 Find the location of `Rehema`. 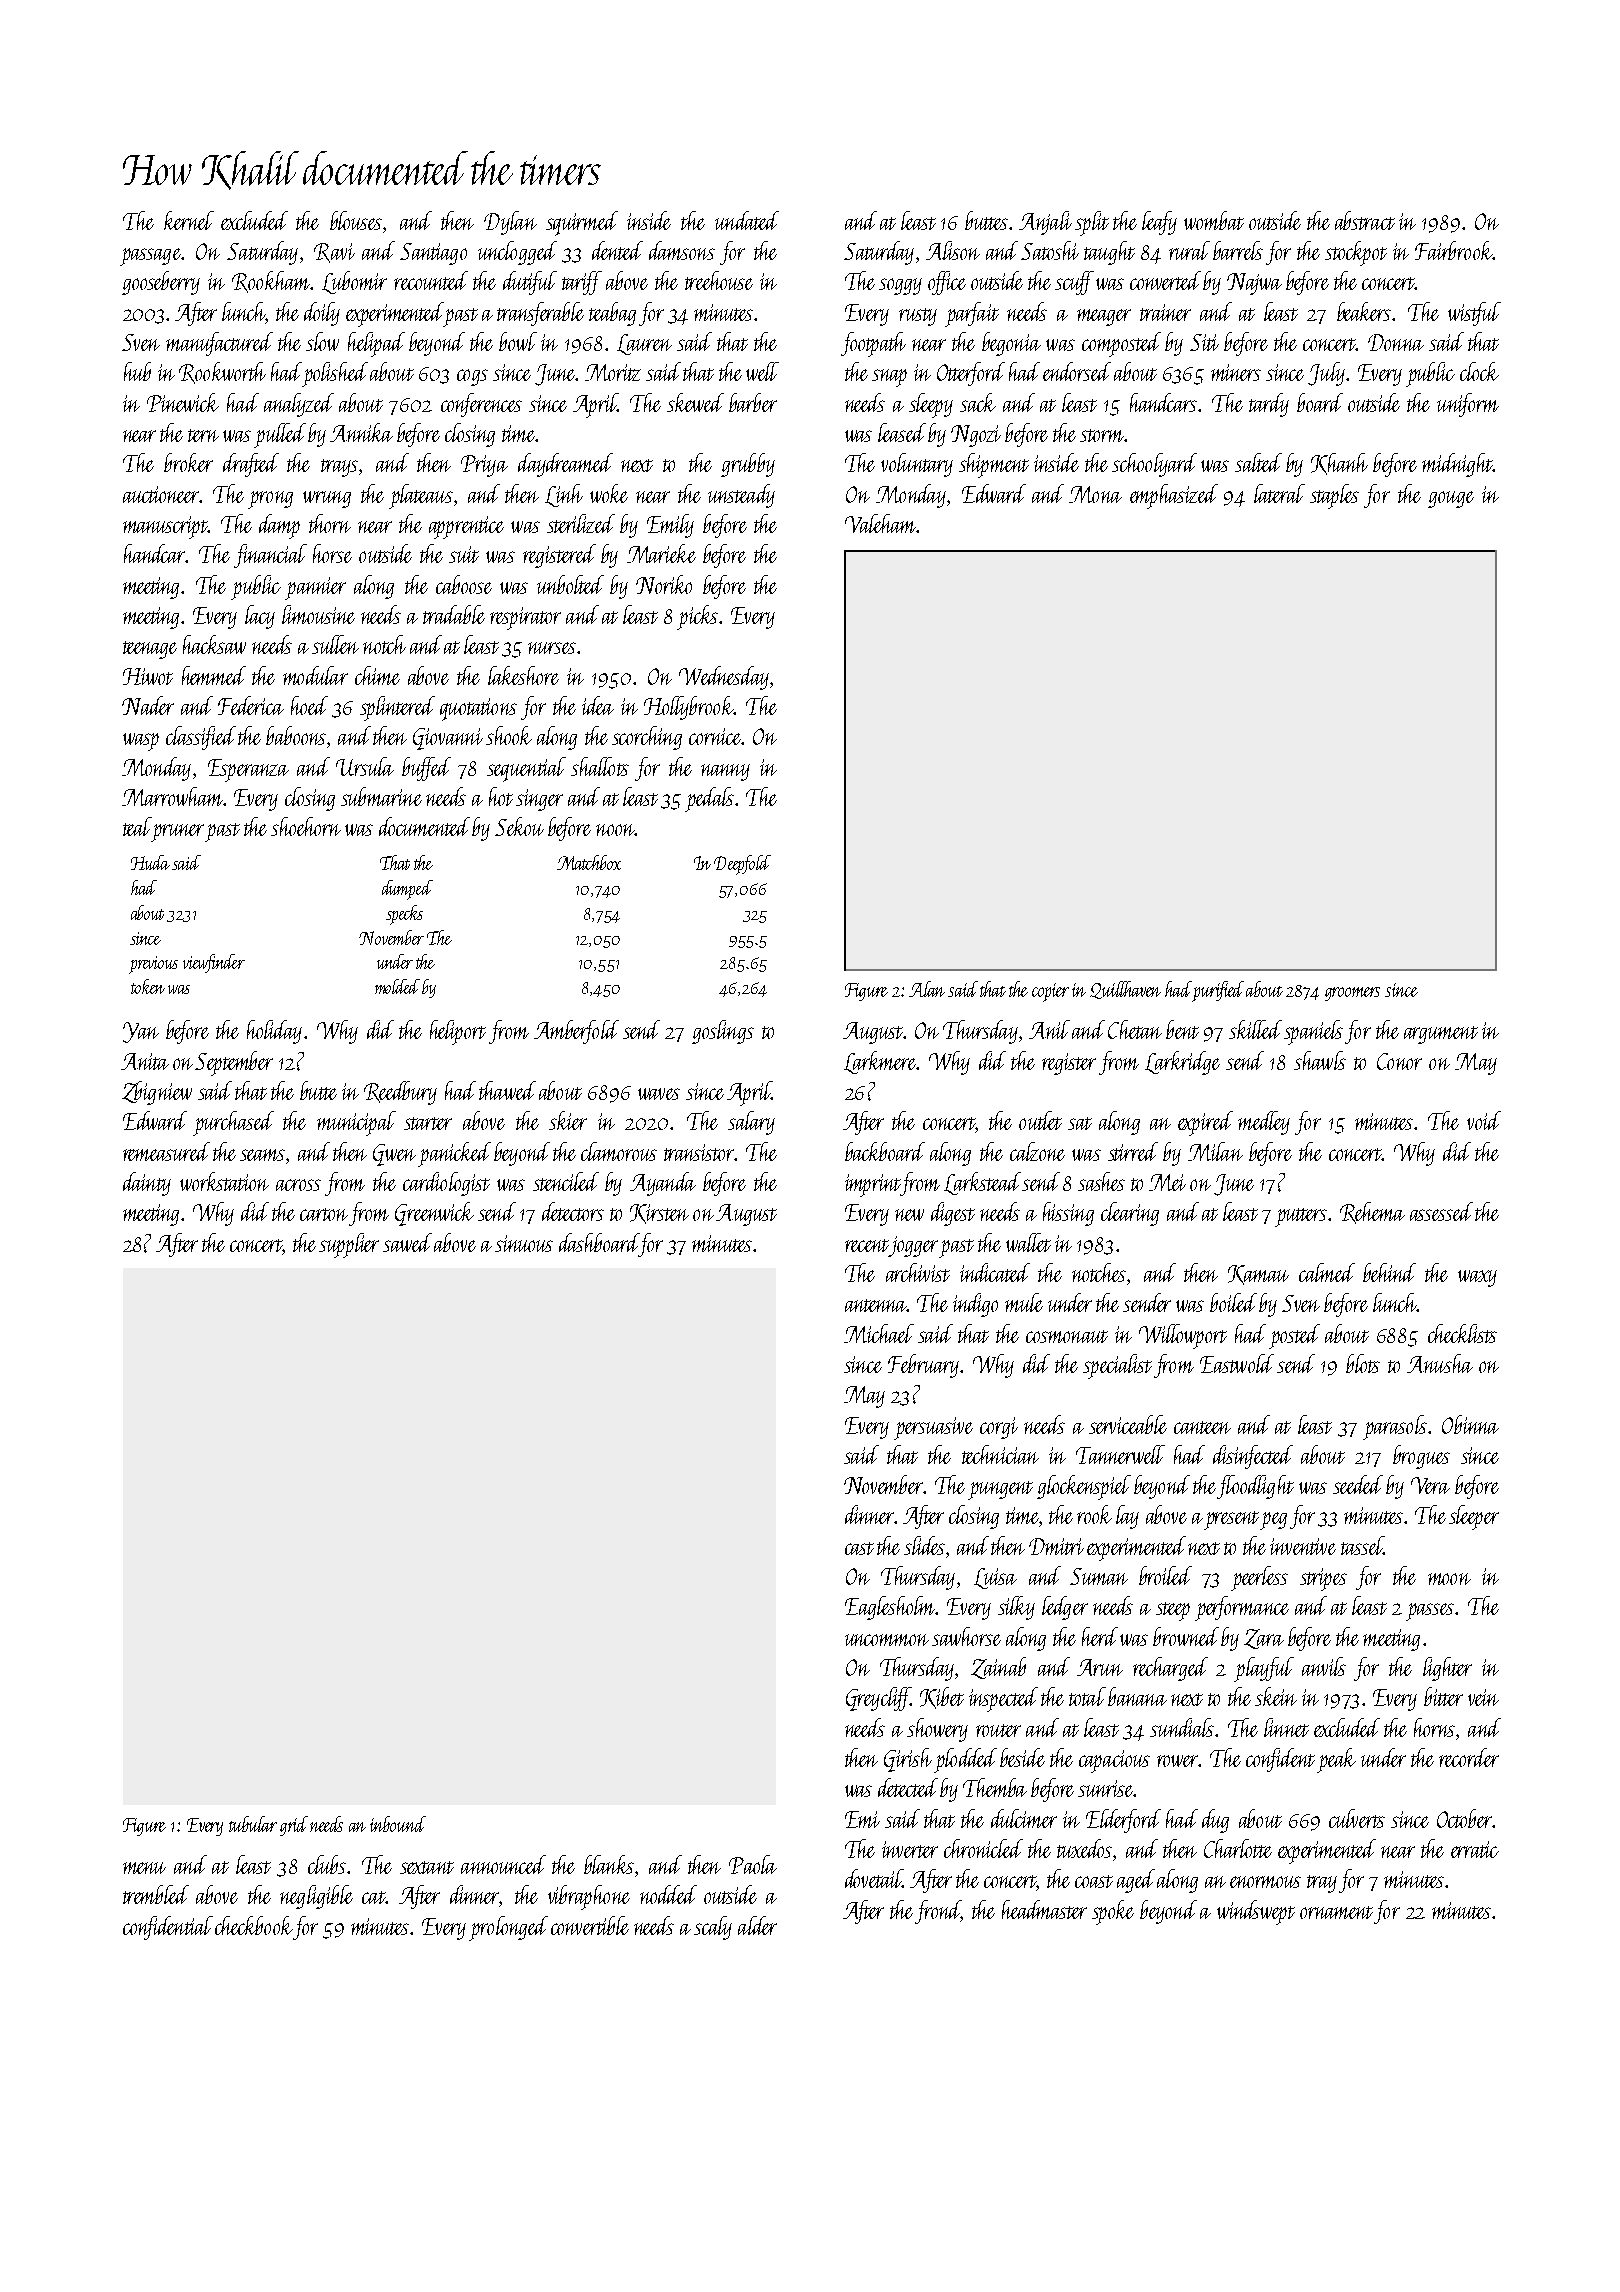

Rehema is located at coordinates (1372, 1213).
